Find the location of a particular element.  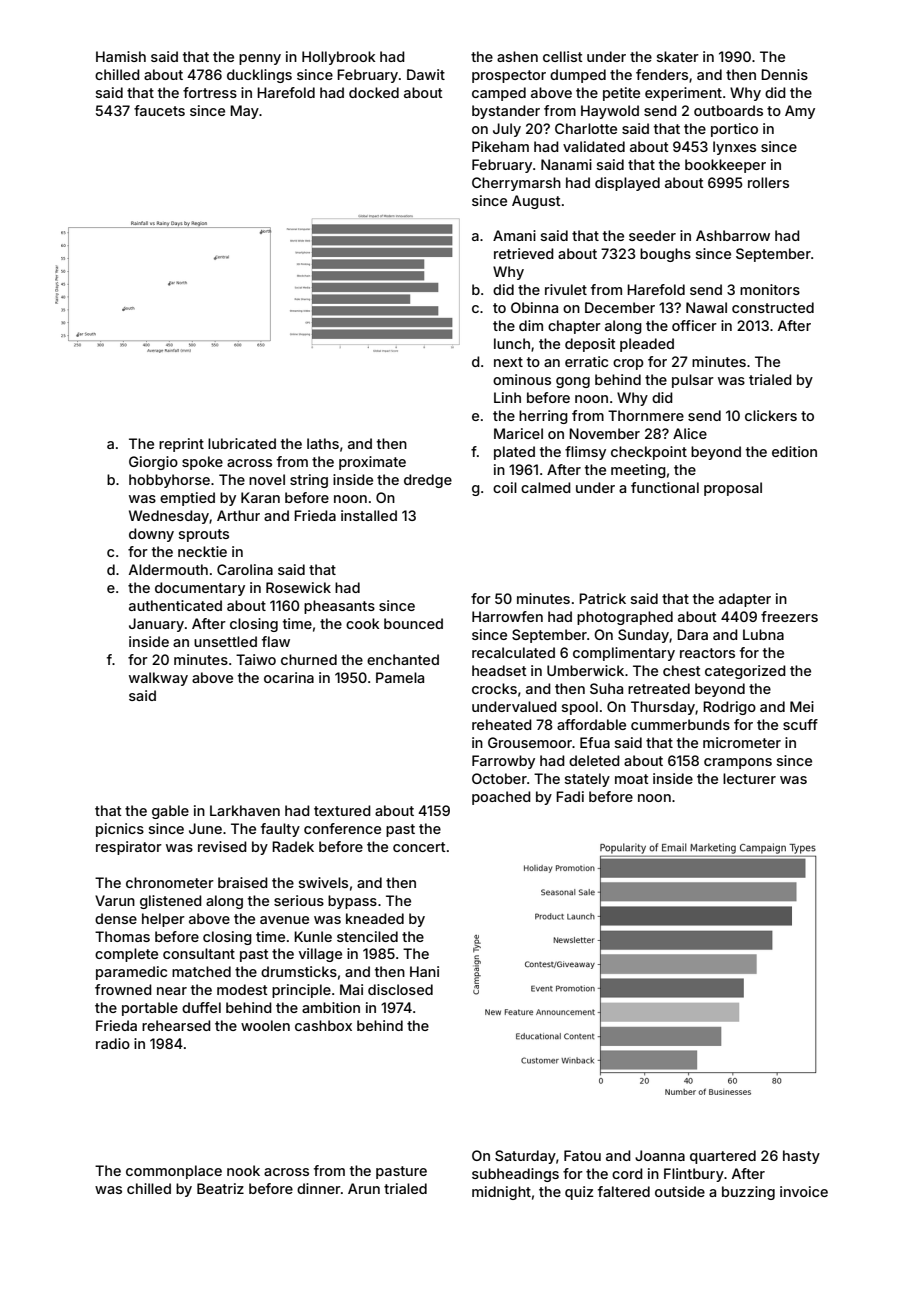

hasty is located at coordinates (801, 1157).
